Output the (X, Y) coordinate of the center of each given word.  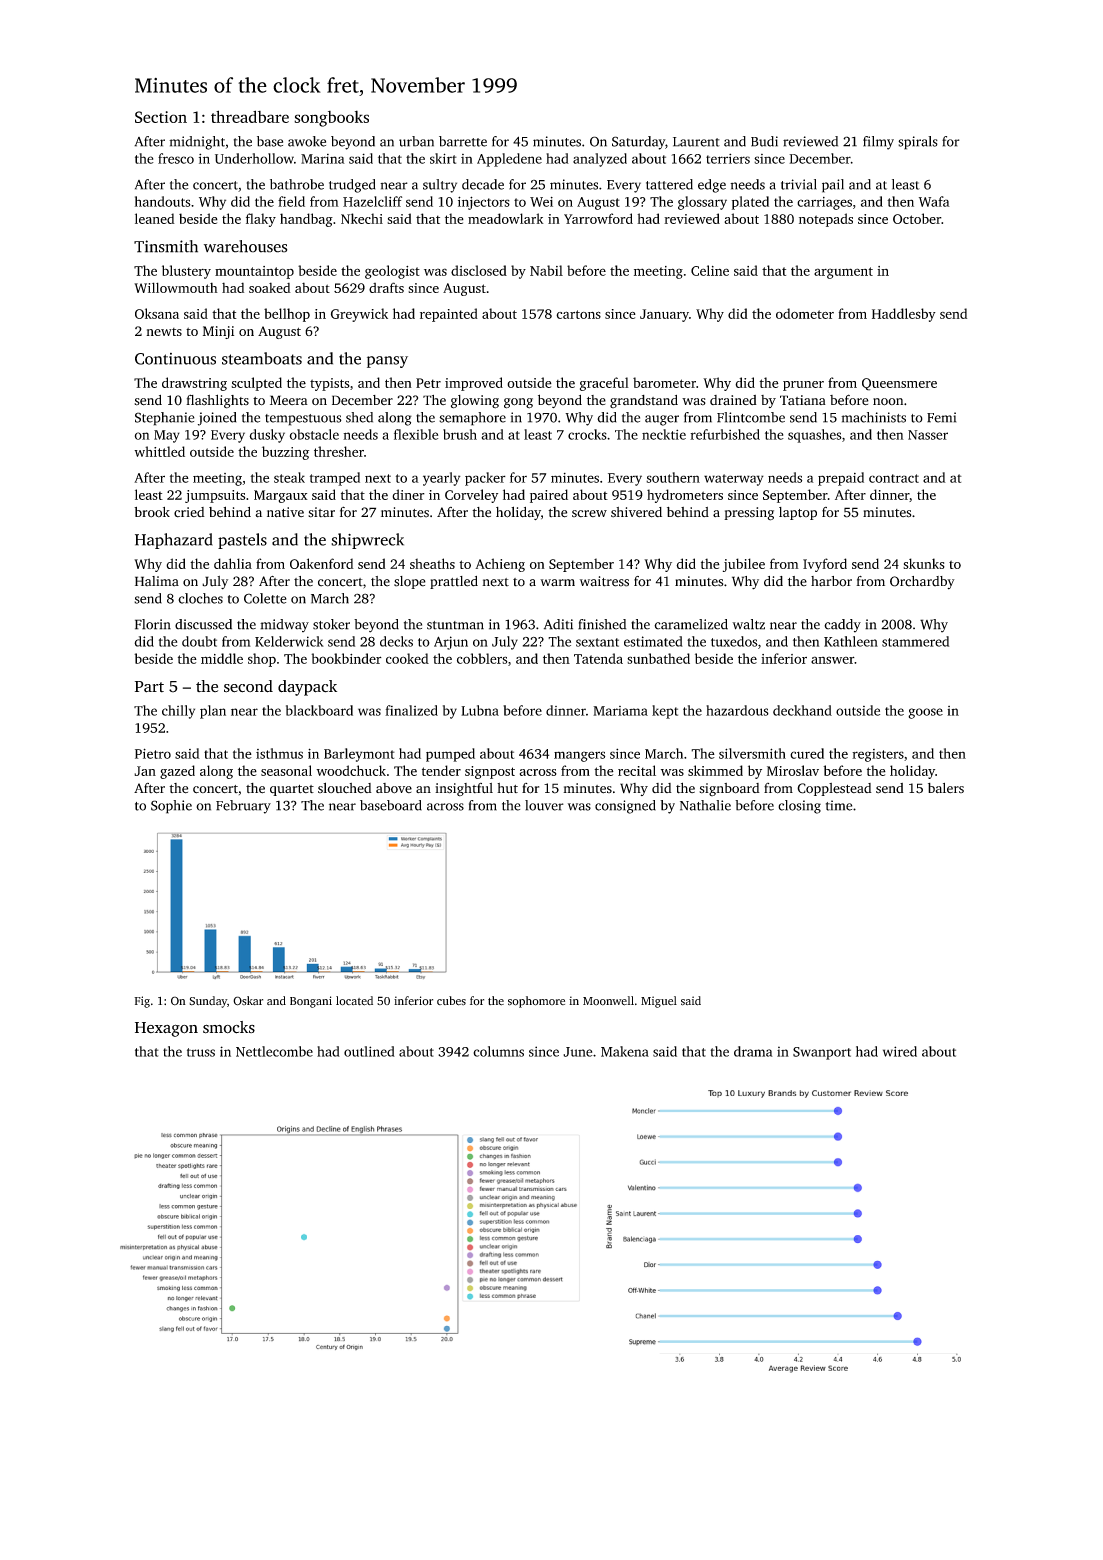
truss (201, 1052)
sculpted (256, 384)
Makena (625, 1051)
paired (549, 496)
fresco (176, 158)
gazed (177, 772)
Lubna (480, 710)
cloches (200, 598)
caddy (842, 626)
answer (832, 660)
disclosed (479, 270)
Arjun (451, 643)
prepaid (841, 479)
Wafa (934, 201)
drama (753, 1051)
